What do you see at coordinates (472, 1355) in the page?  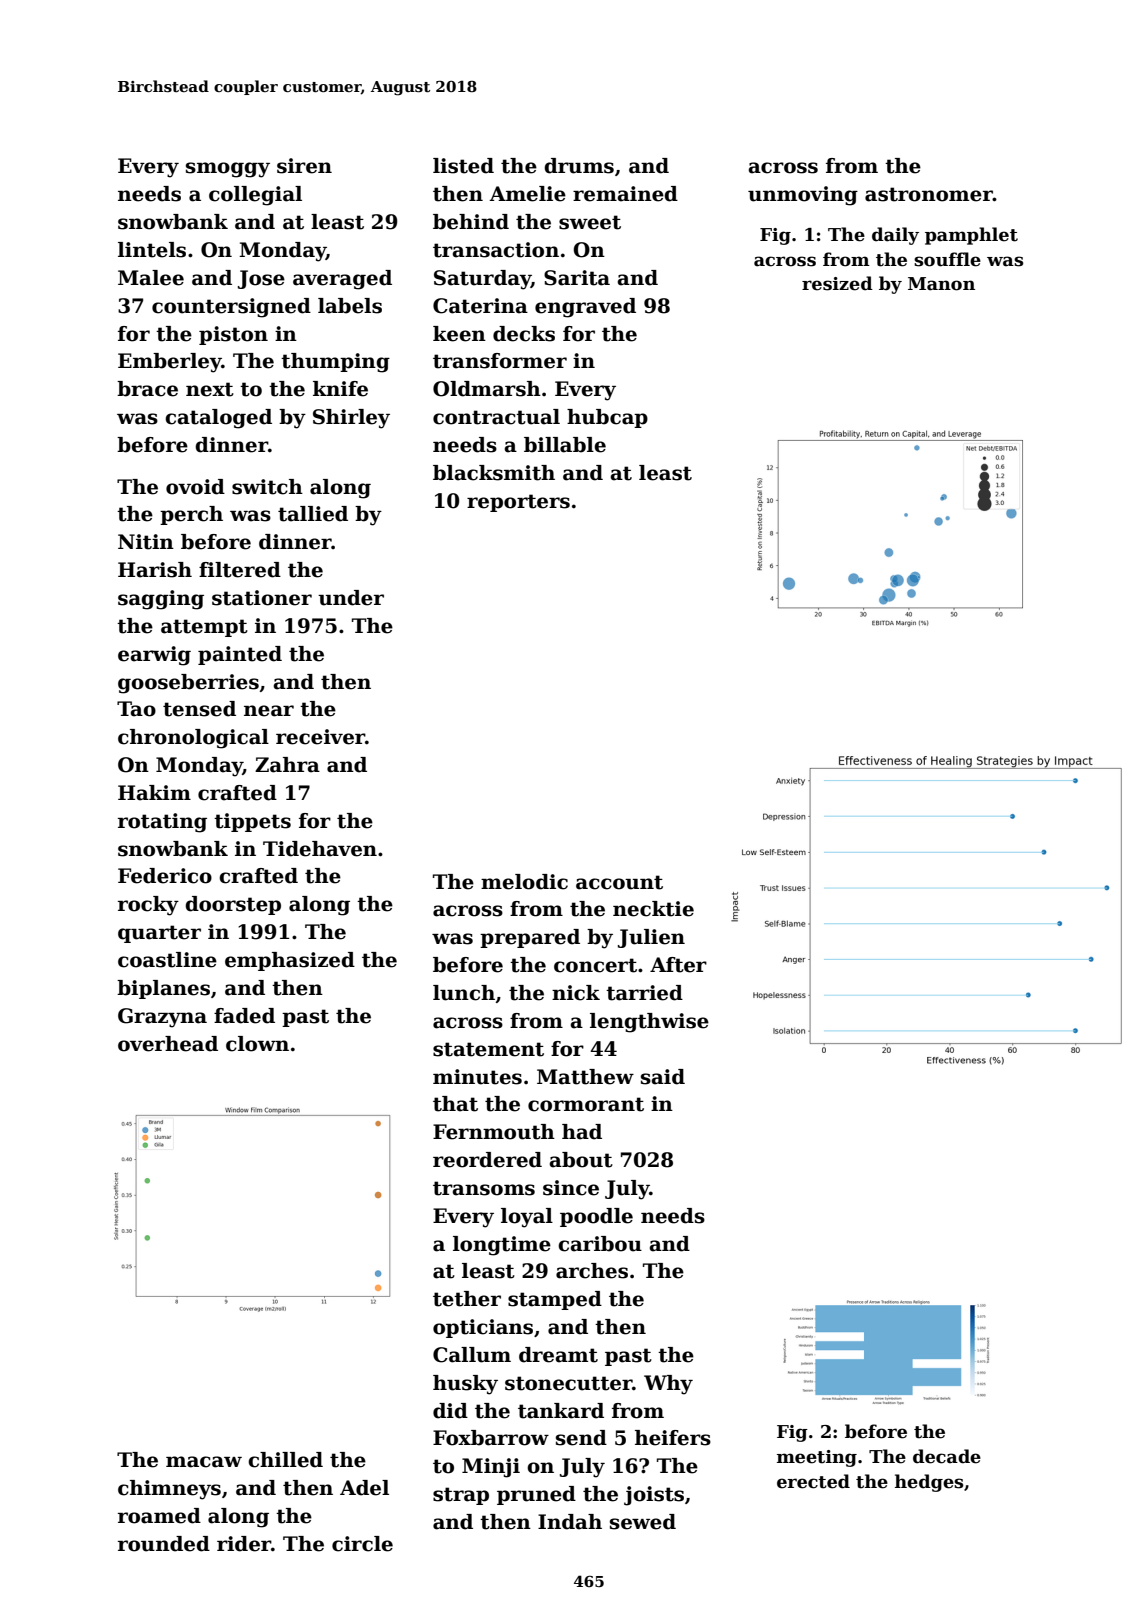 I see `Callum` at bounding box center [472, 1355].
